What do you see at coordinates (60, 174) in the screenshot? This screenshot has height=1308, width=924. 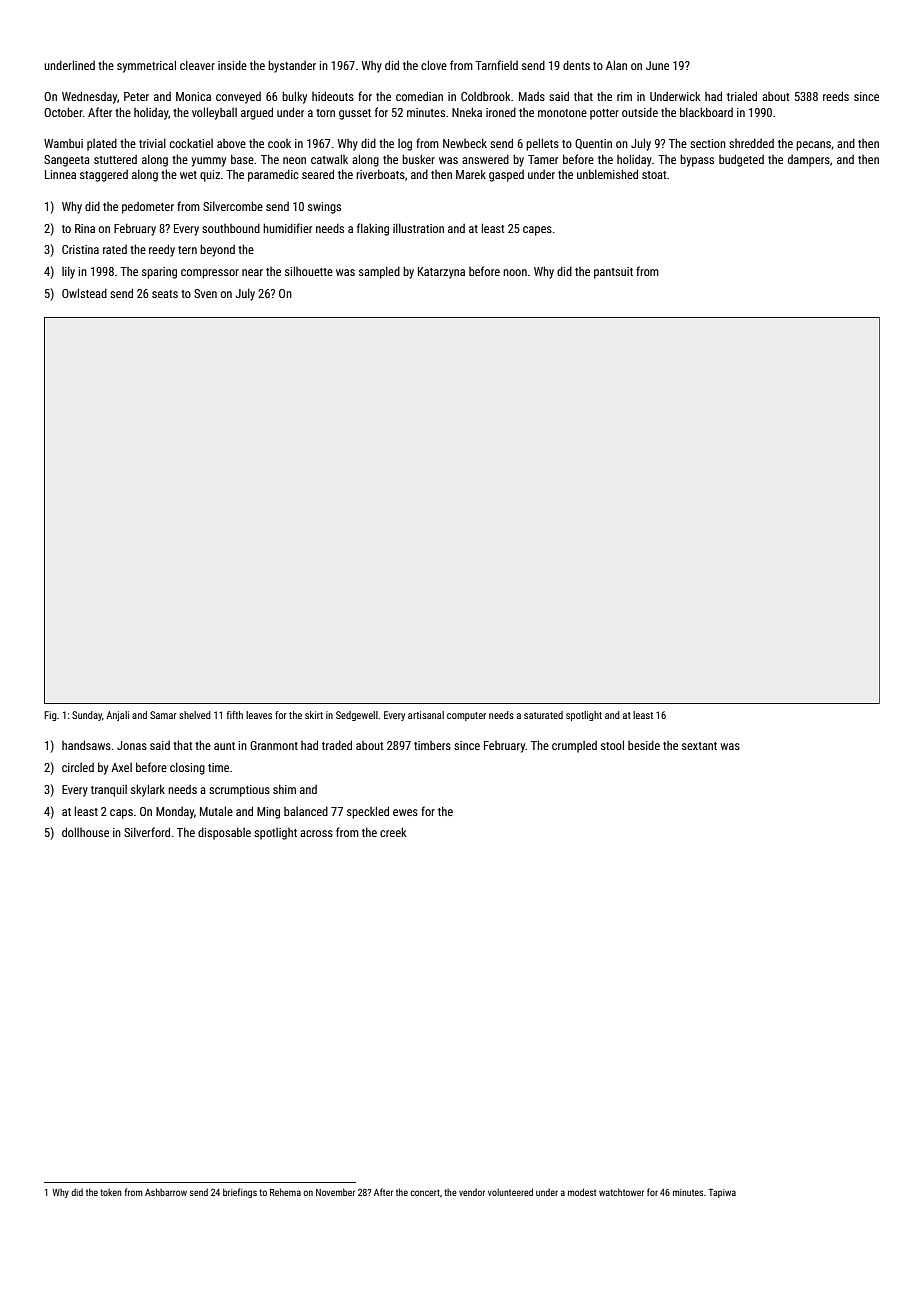 I see `Linnea` at bounding box center [60, 174].
